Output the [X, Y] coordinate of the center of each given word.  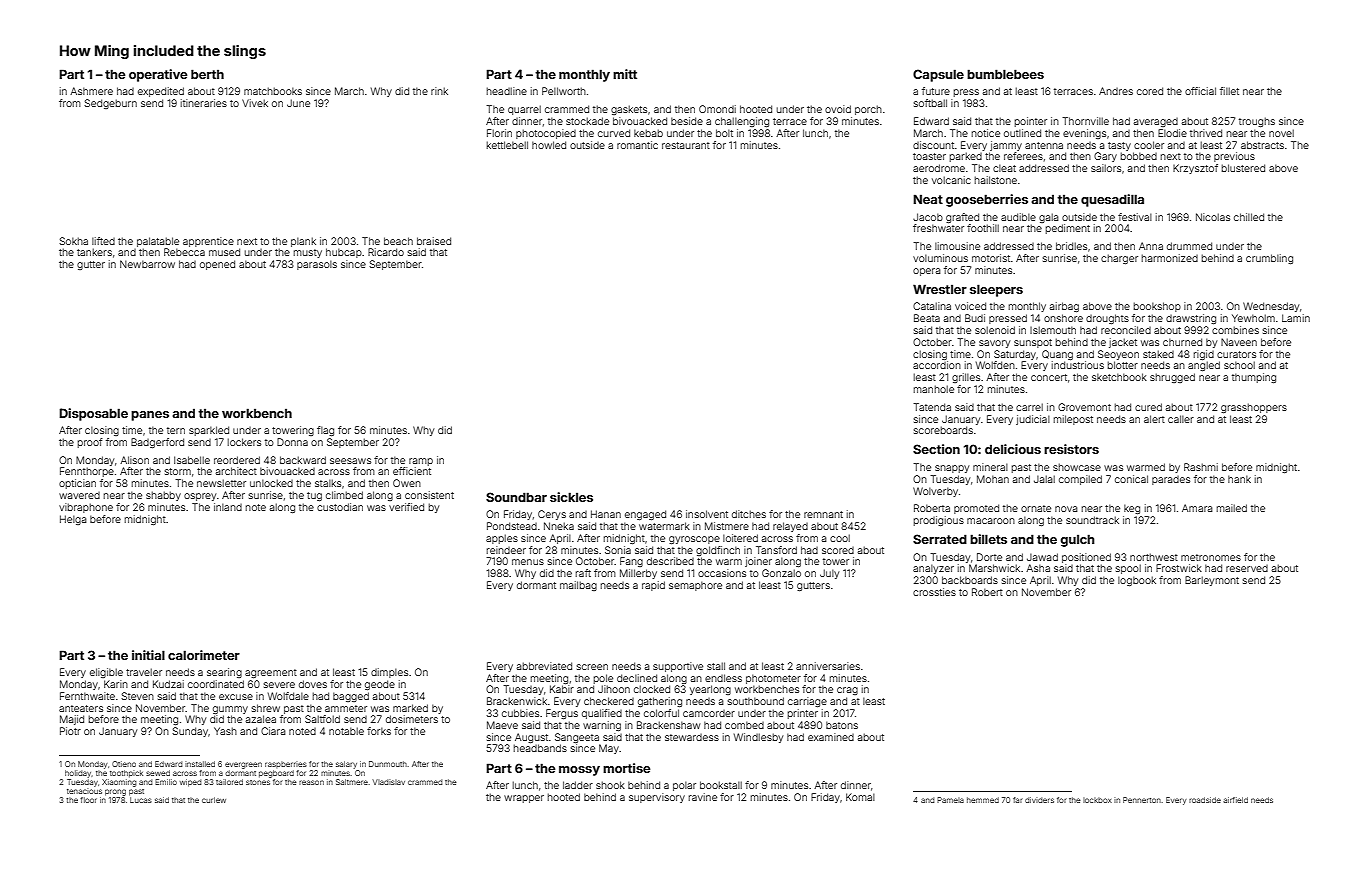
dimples [389, 673]
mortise [626, 768]
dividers [1039, 800]
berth [207, 74]
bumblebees [1005, 74]
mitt [625, 74]
